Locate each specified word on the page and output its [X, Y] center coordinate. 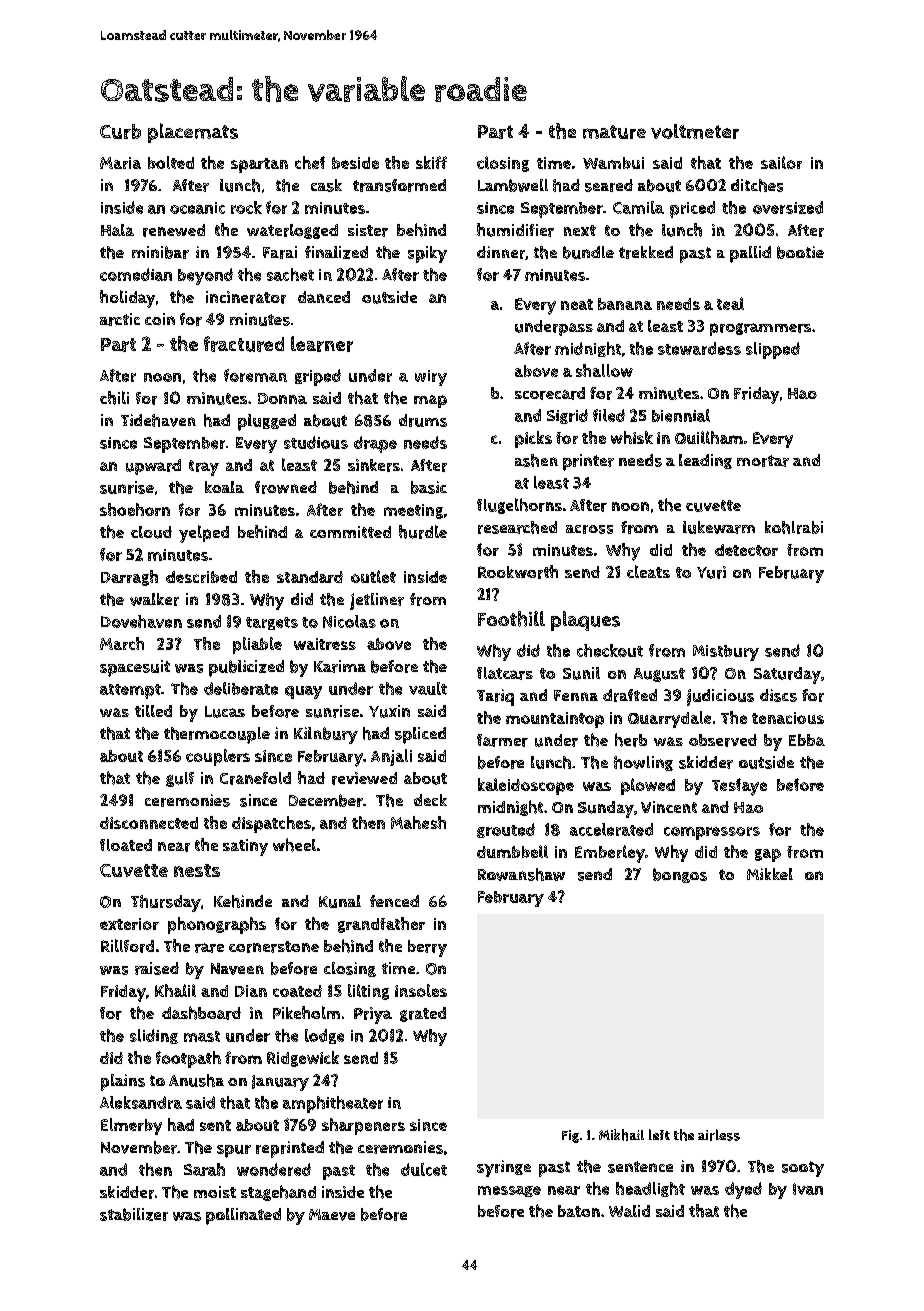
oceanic [197, 208]
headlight [650, 1189]
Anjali [391, 757]
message [509, 1191]
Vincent [669, 807]
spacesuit [135, 668]
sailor [781, 162]
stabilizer [134, 1214]
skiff [431, 162]
